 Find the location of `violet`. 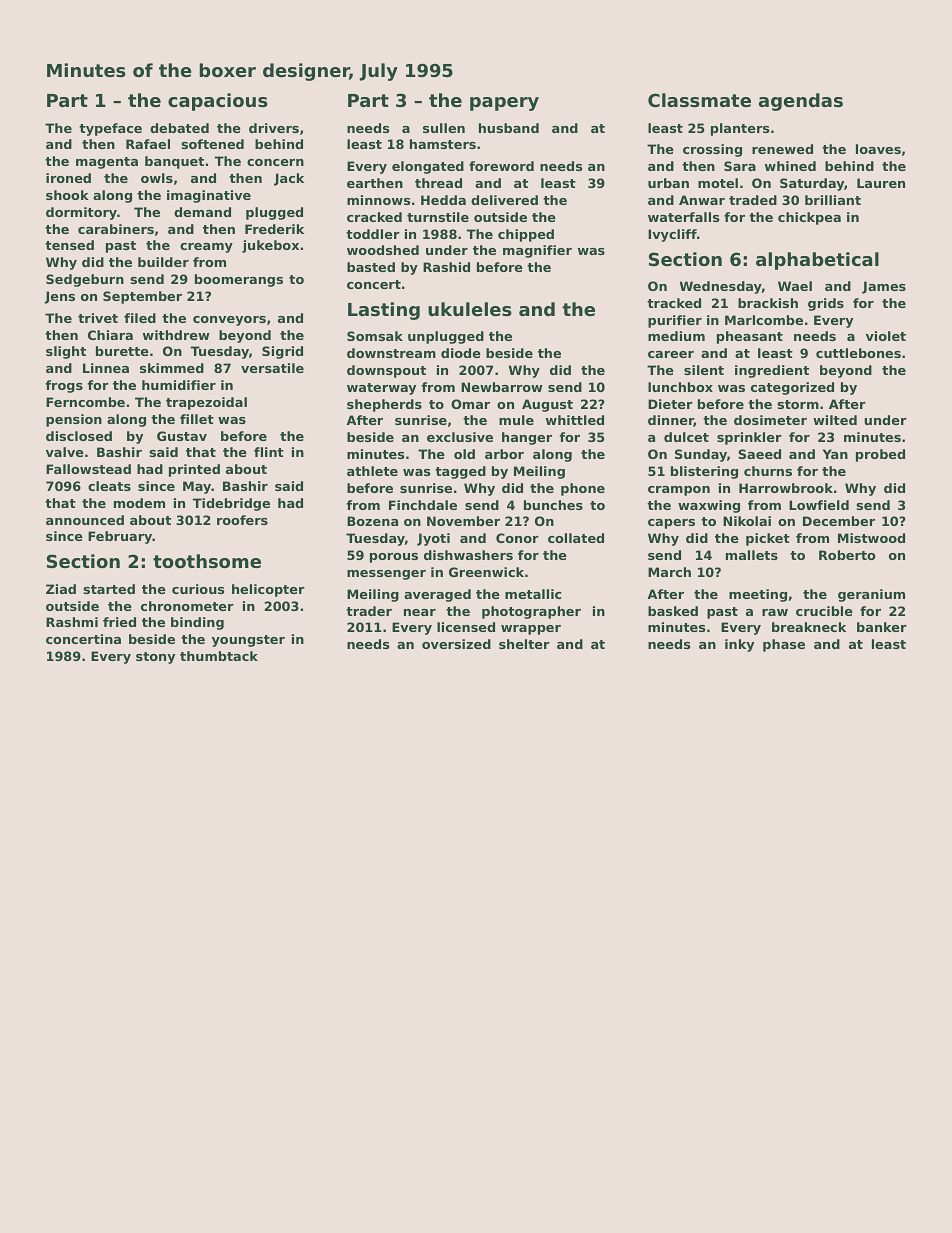

violet is located at coordinates (886, 336).
